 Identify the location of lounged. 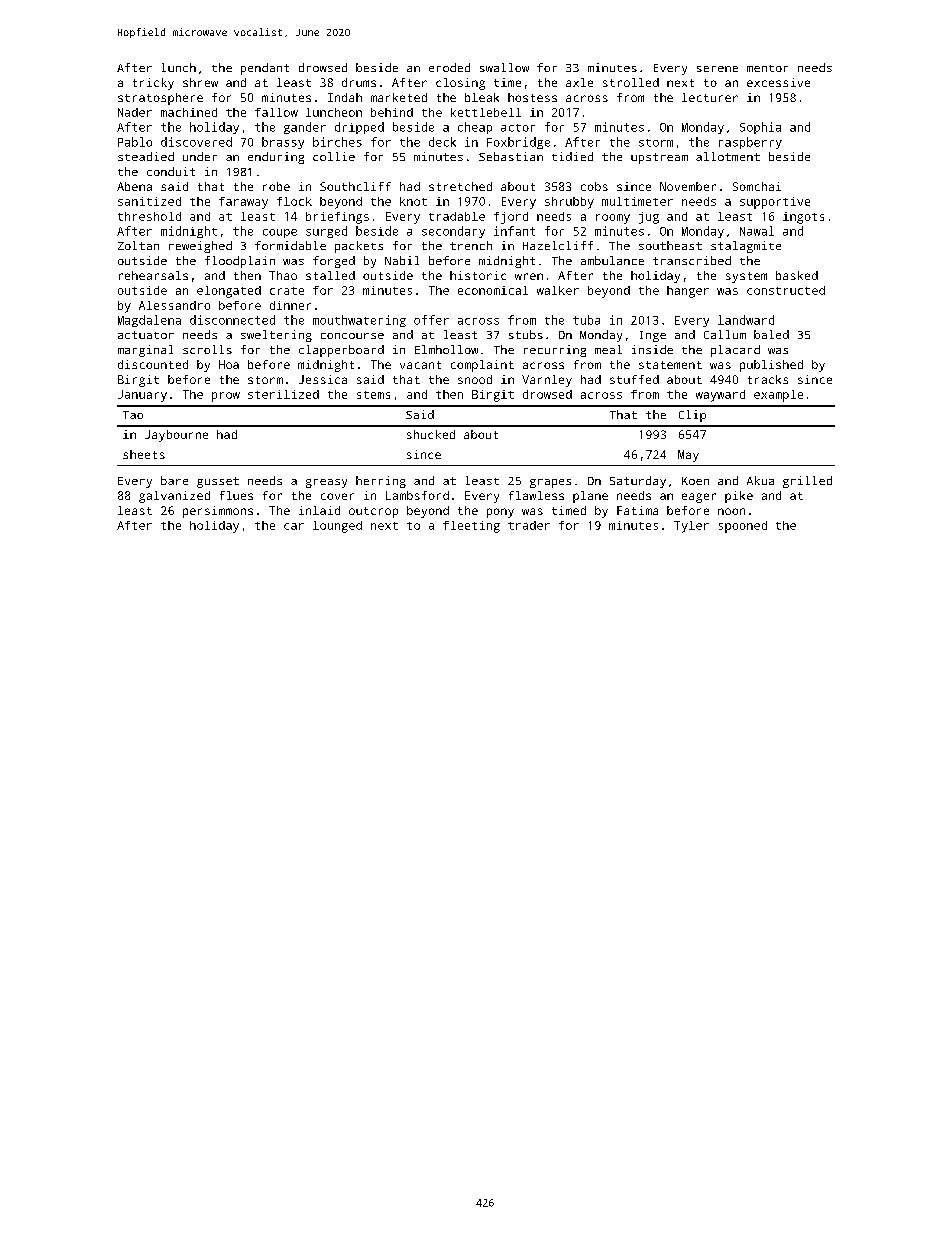
(337, 527).
